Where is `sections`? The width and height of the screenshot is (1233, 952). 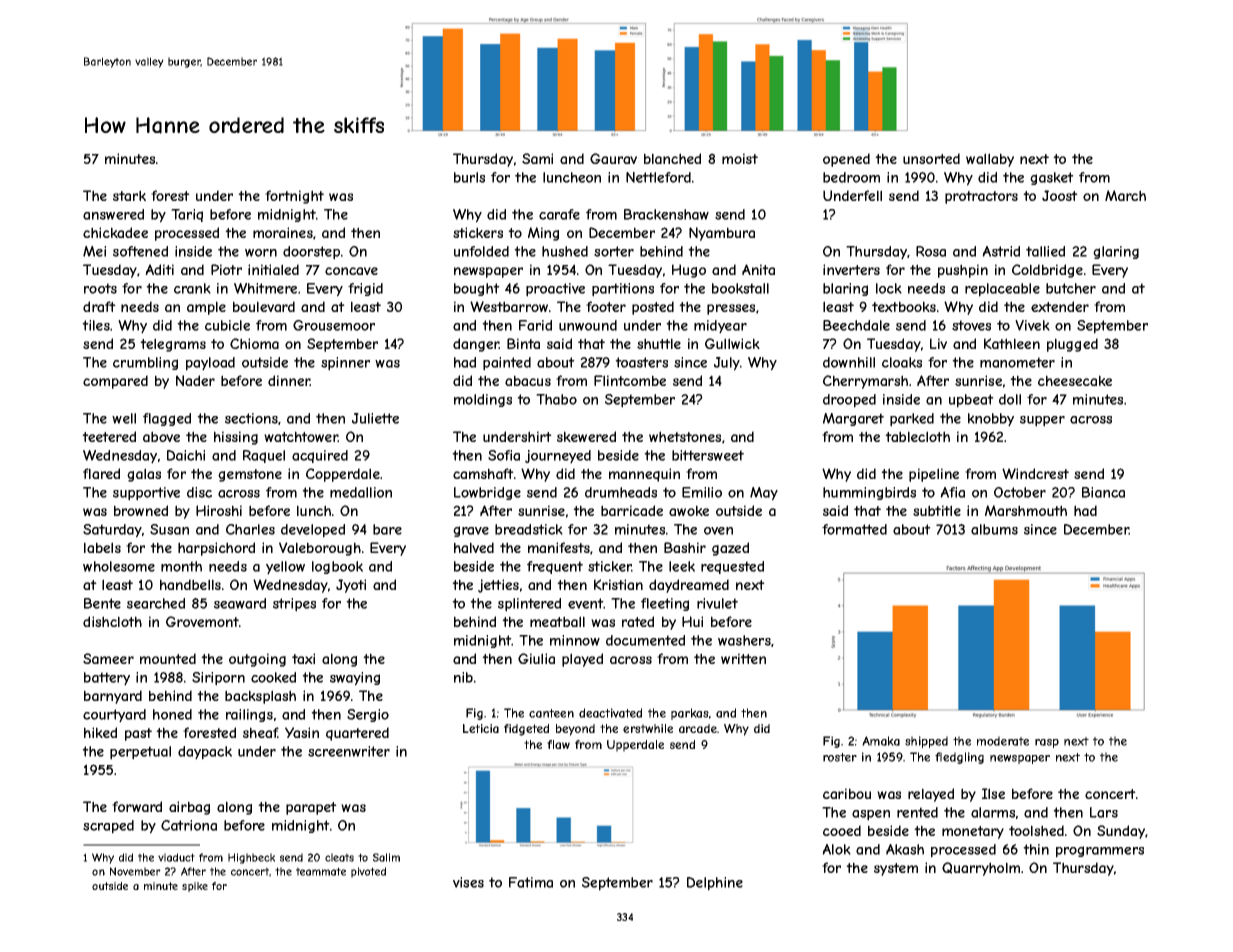 sections is located at coordinates (251, 418).
